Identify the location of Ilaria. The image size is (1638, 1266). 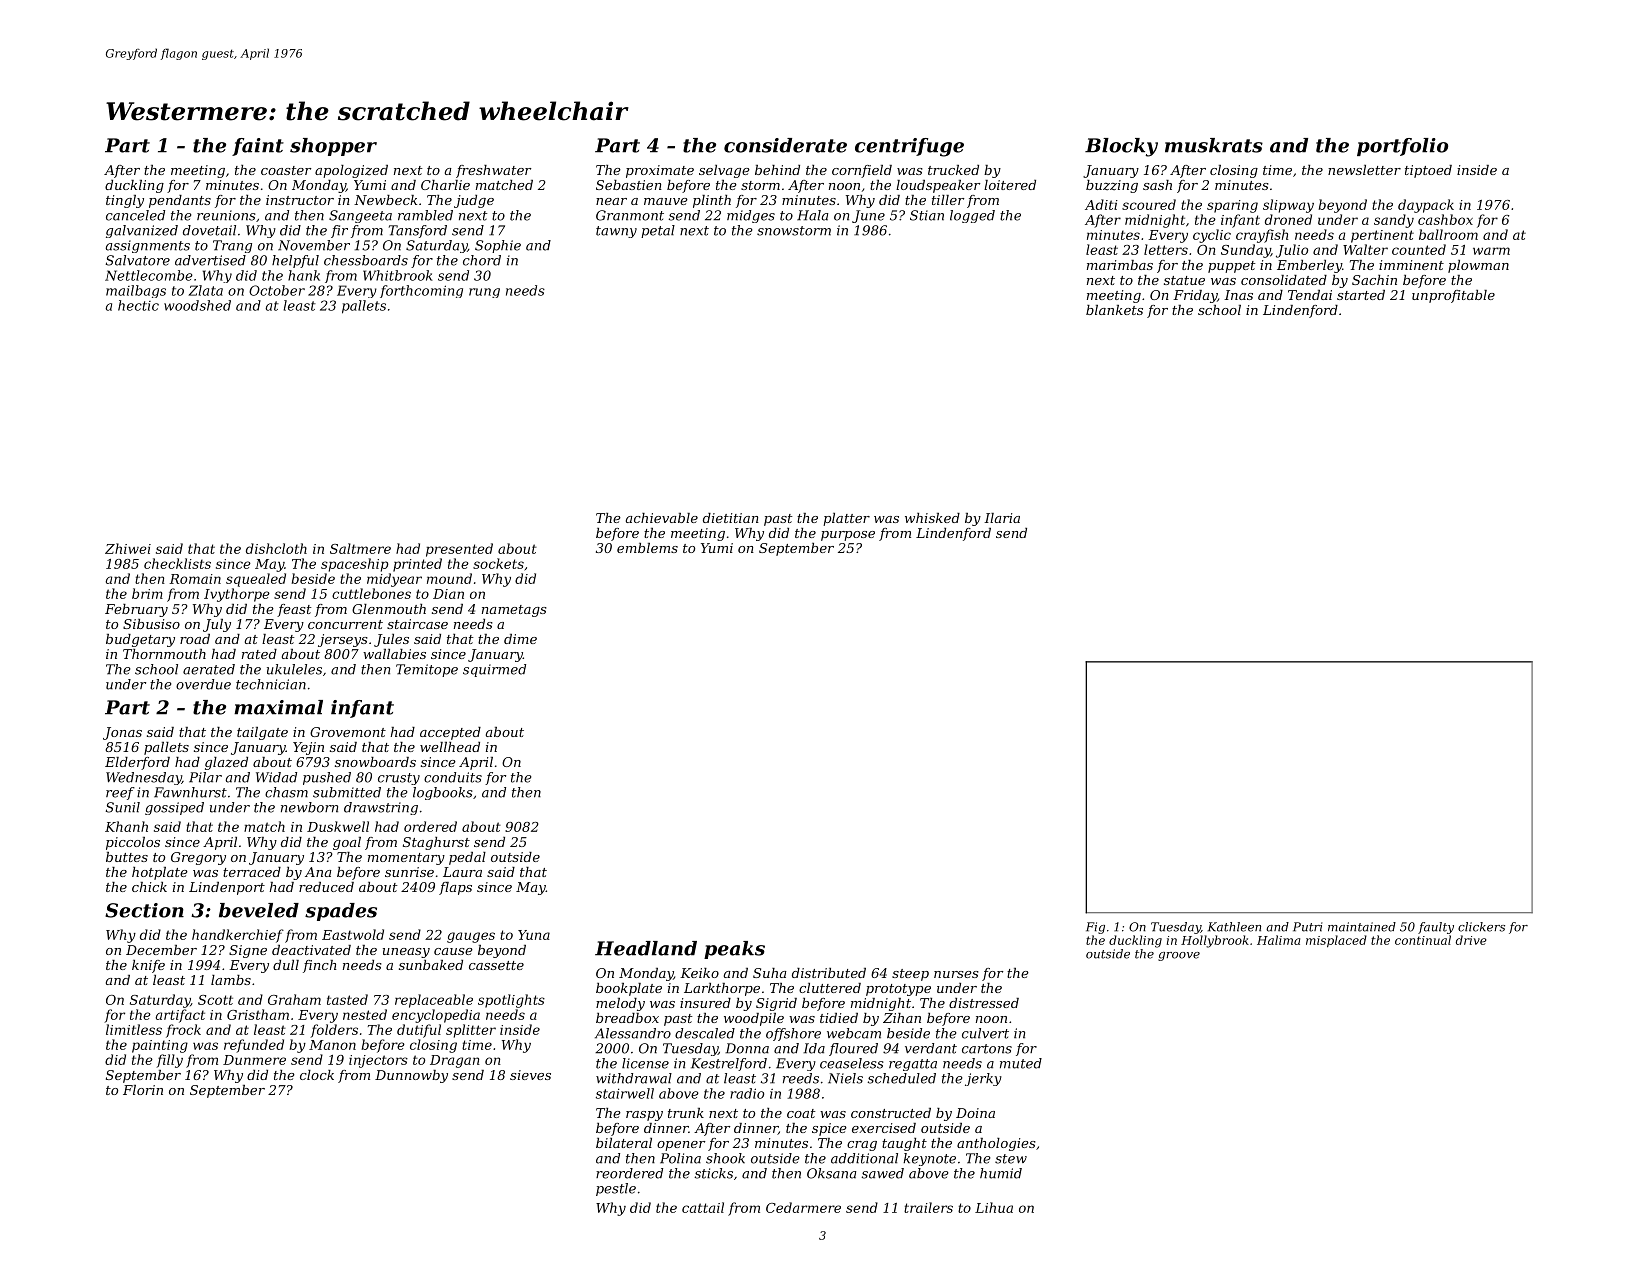
(1002, 518).
